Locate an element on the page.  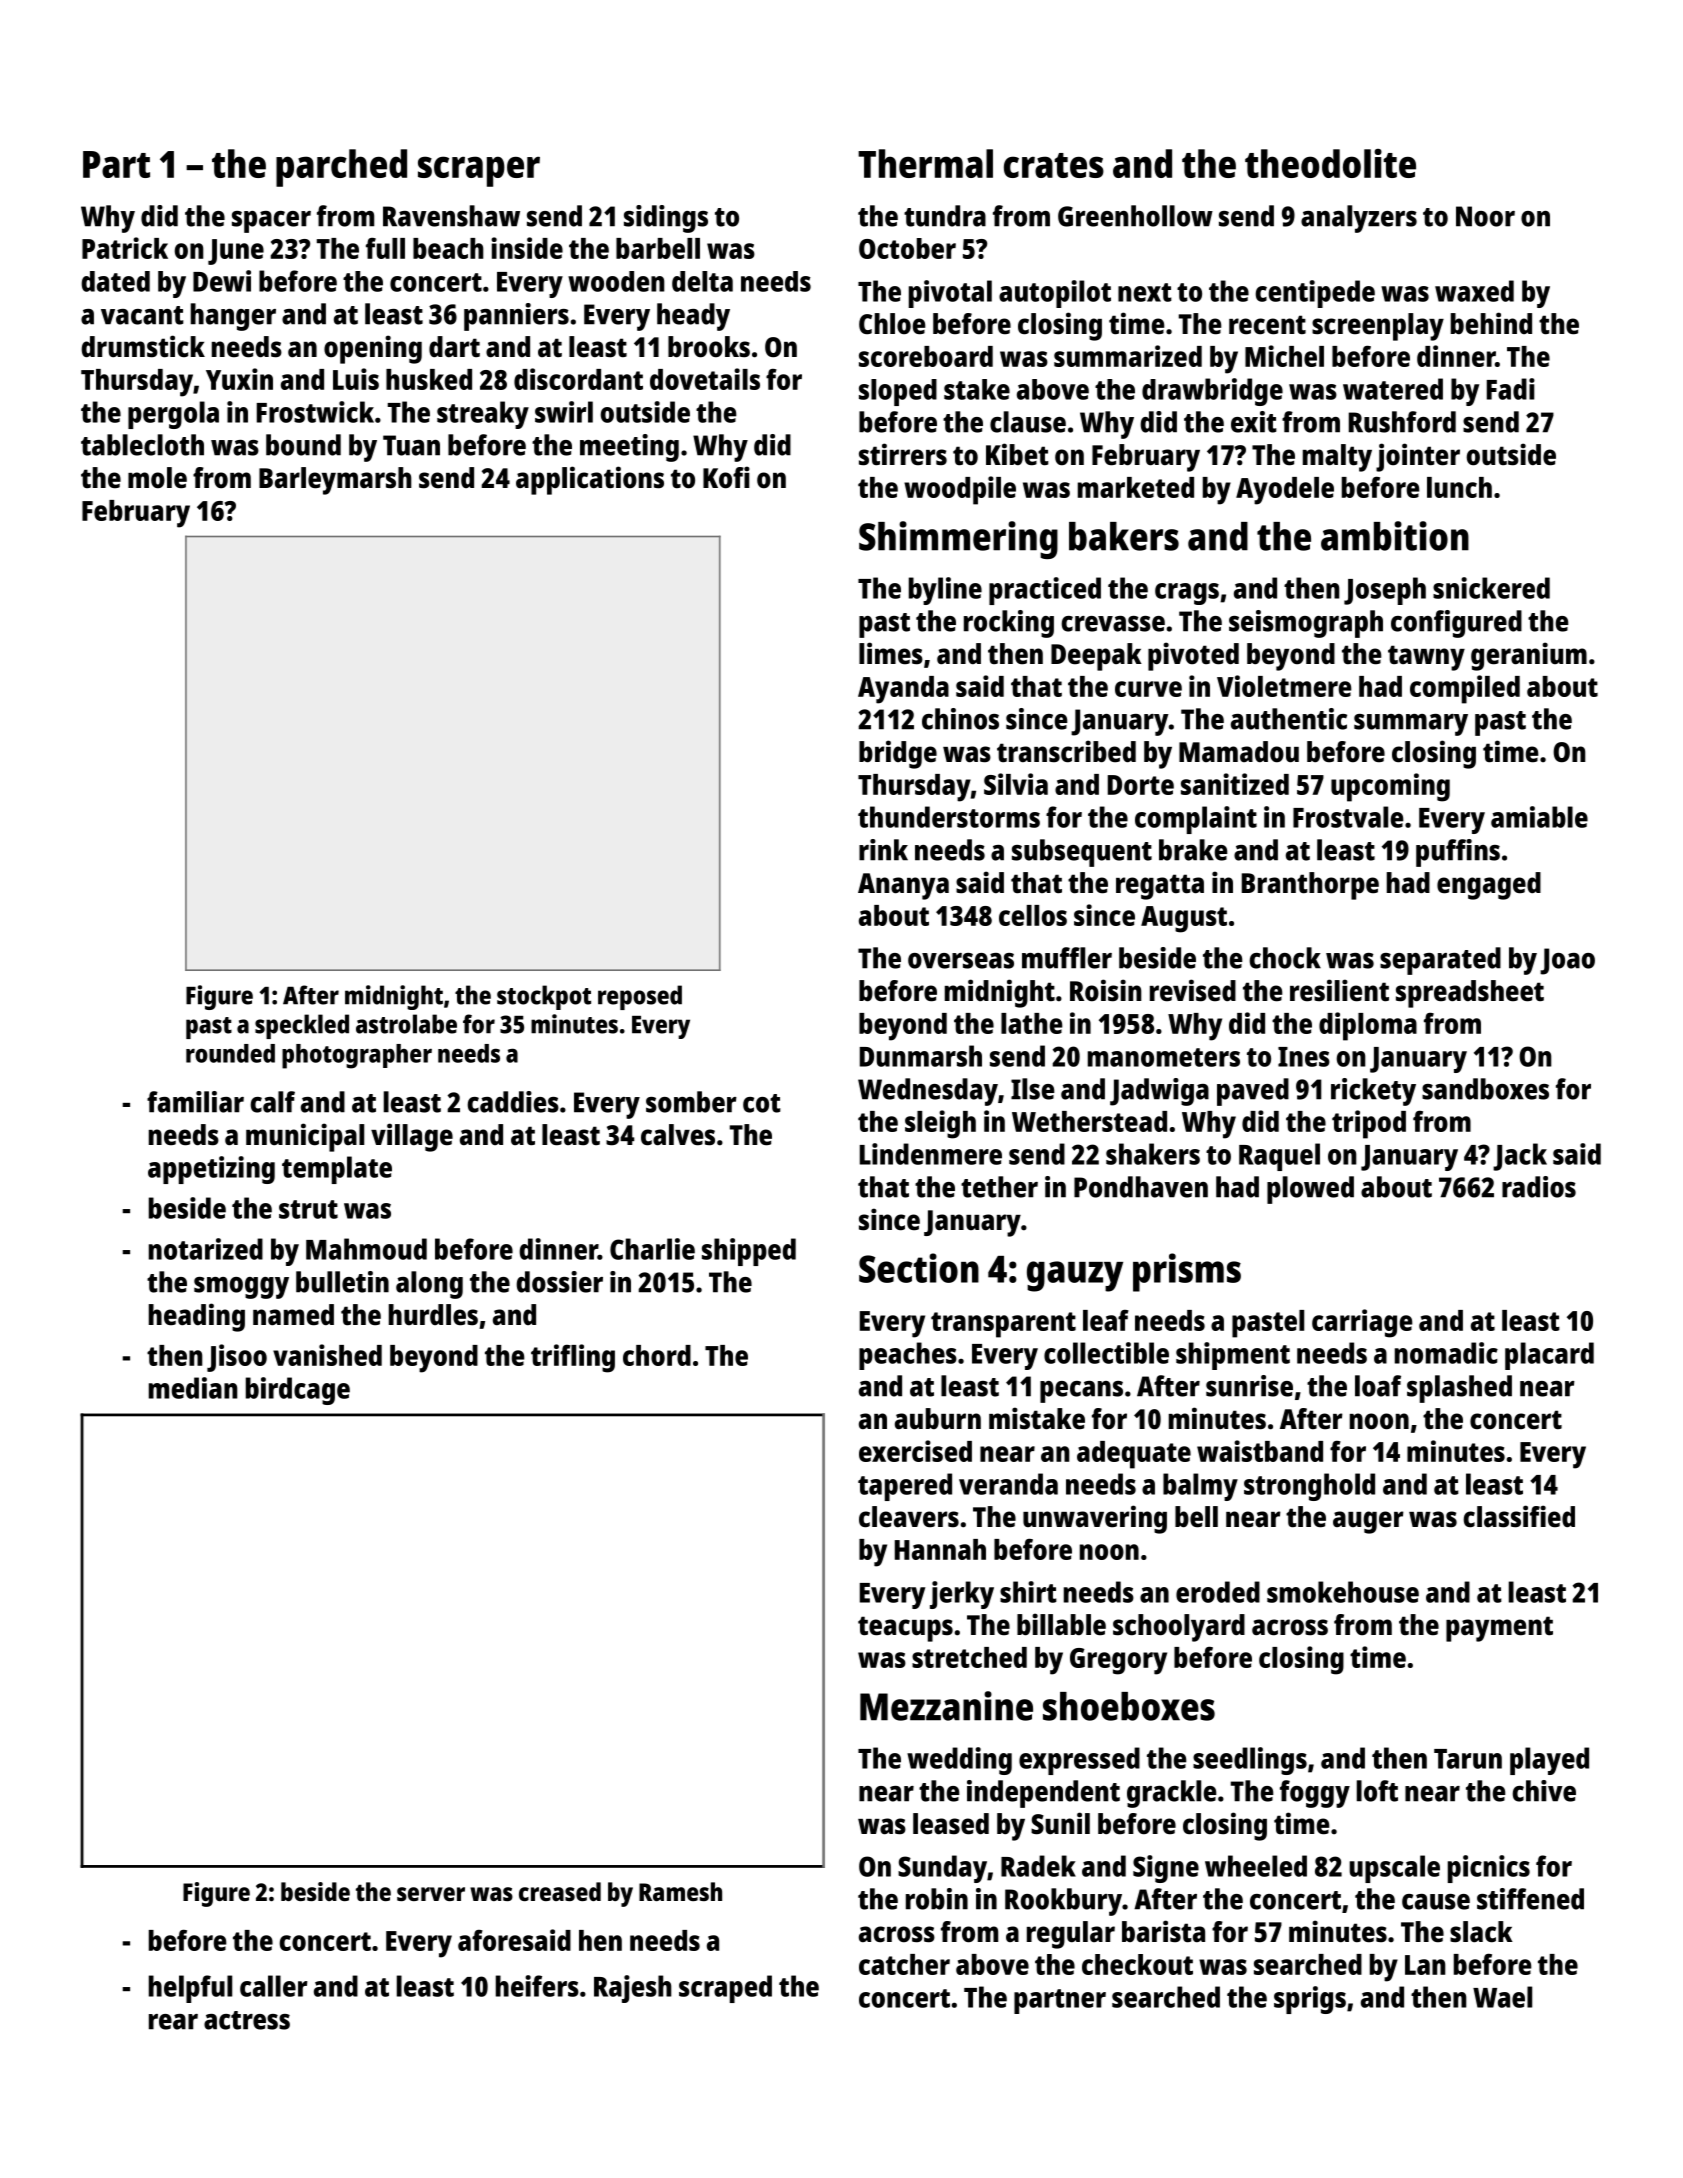
mole is located at coordinates (157, 478).
